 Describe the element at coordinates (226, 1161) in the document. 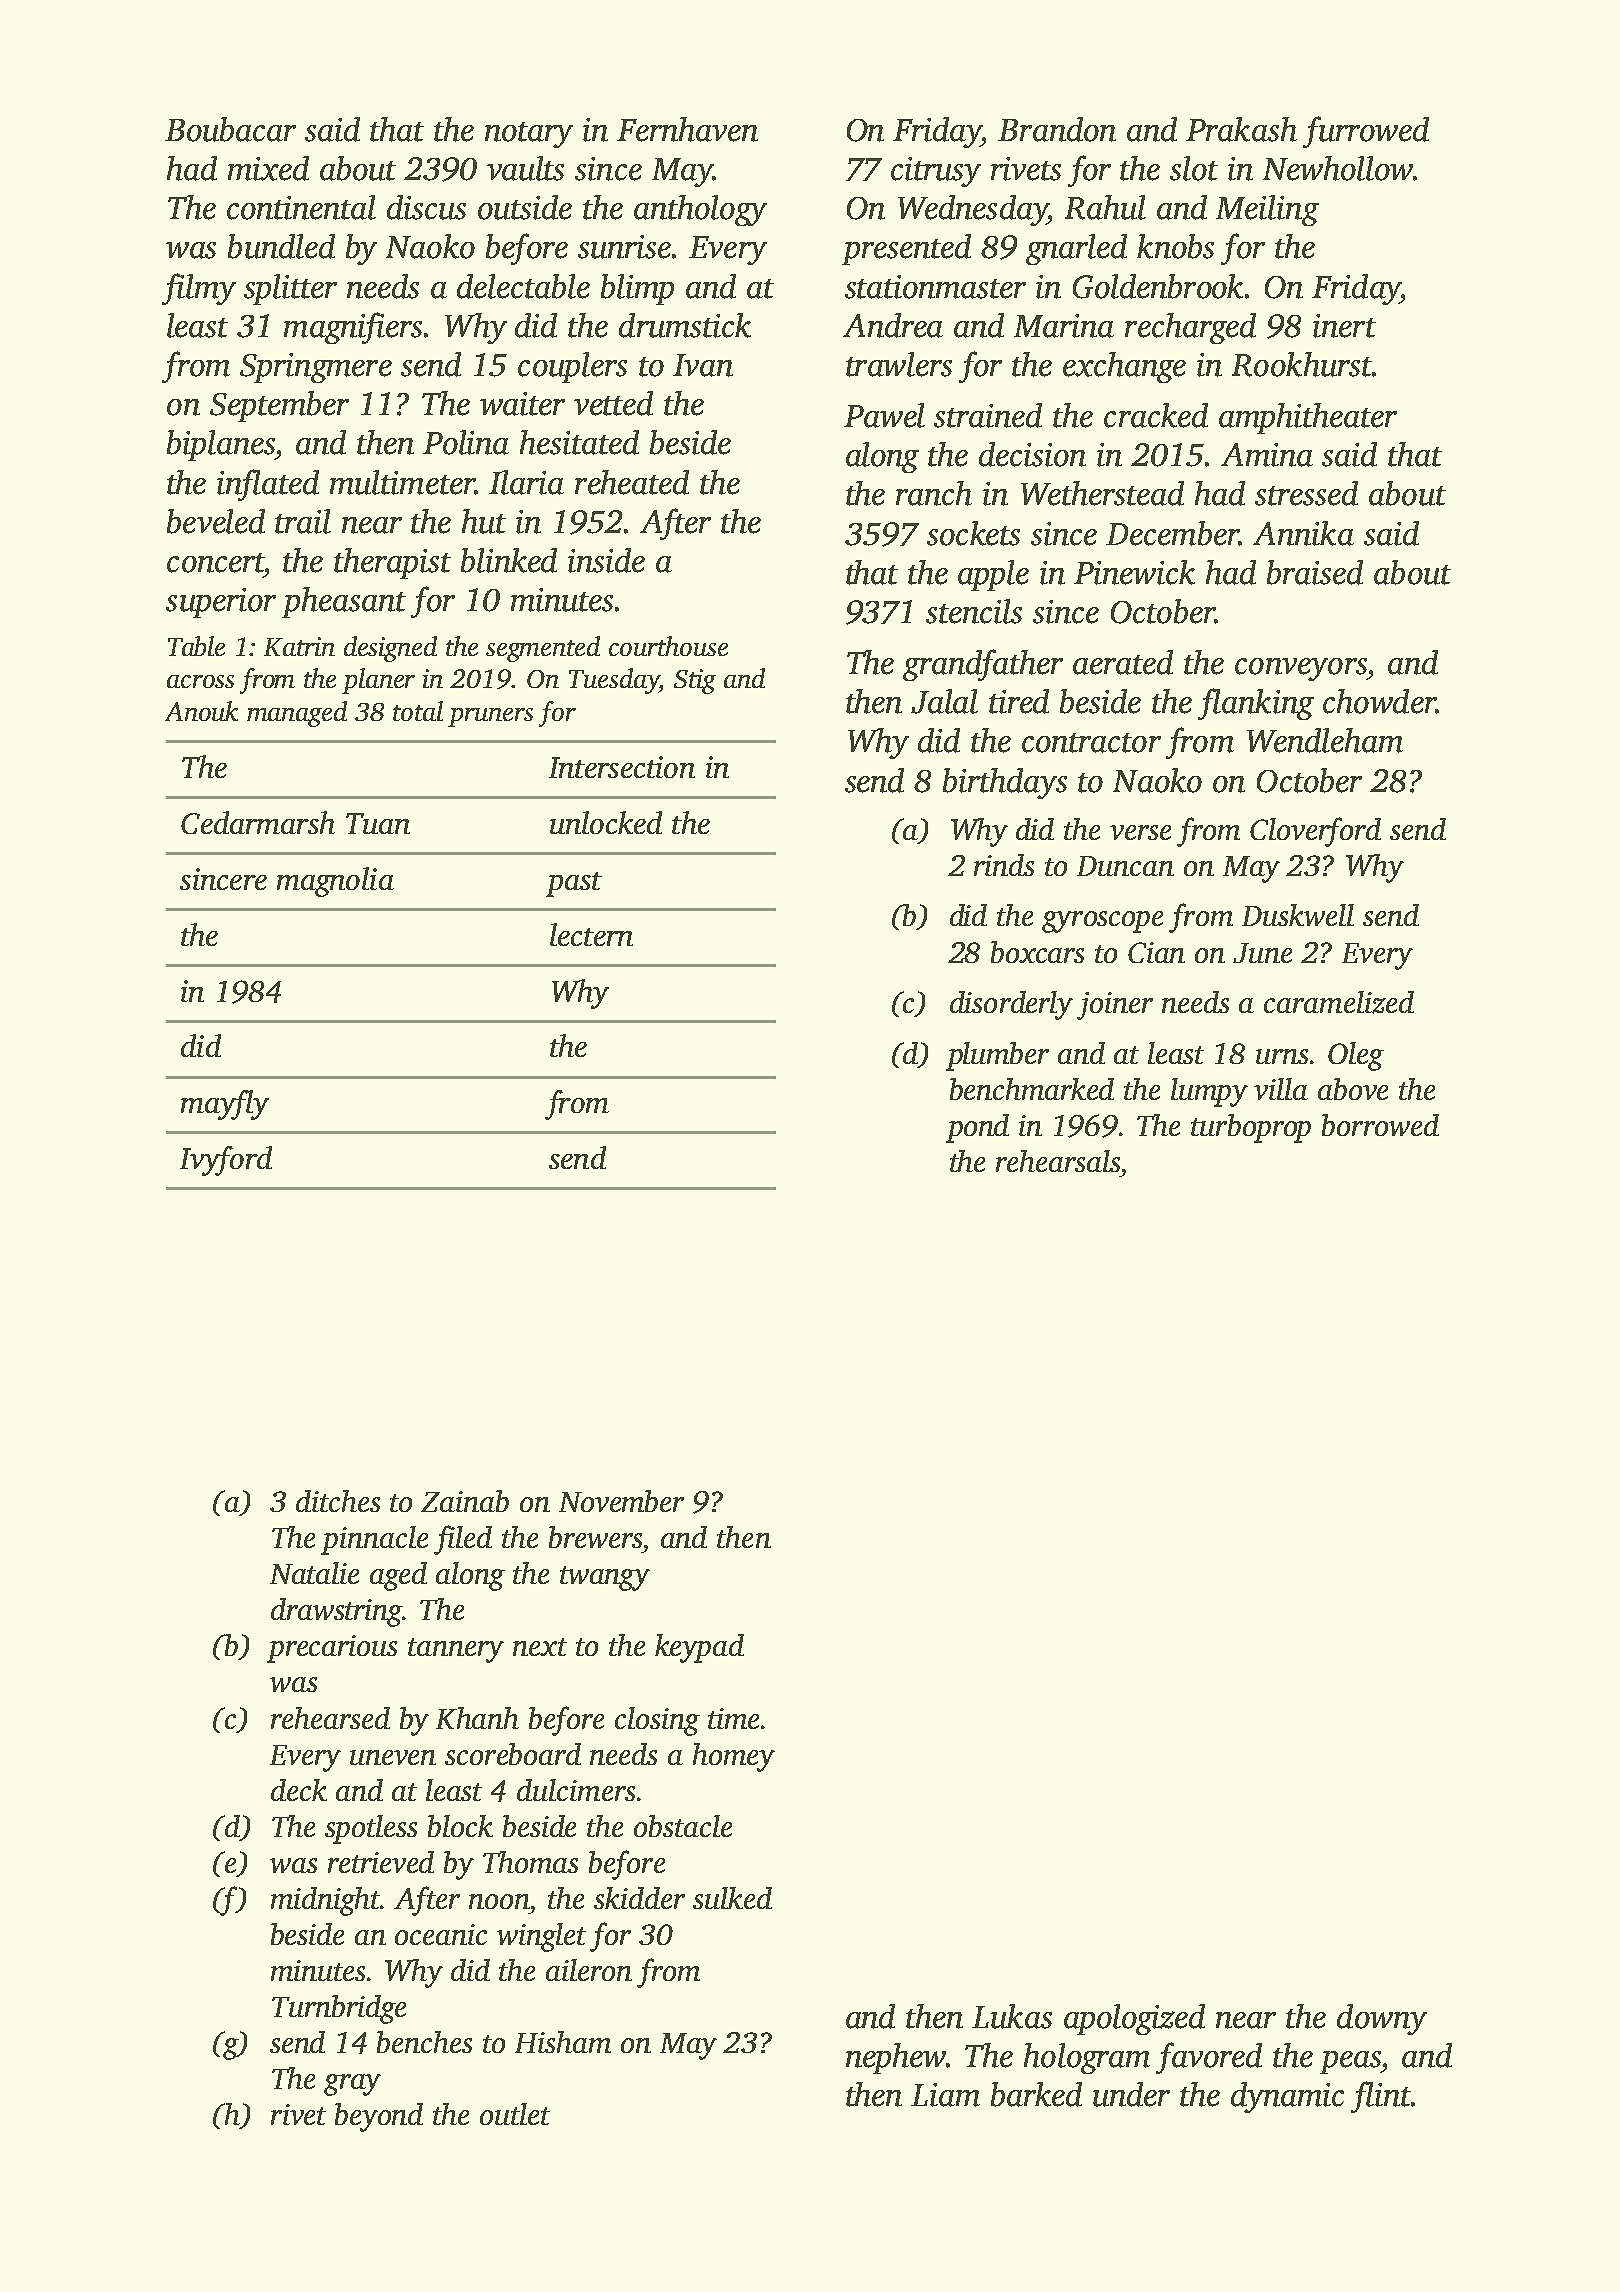

I see `Ivyford` at that location.
